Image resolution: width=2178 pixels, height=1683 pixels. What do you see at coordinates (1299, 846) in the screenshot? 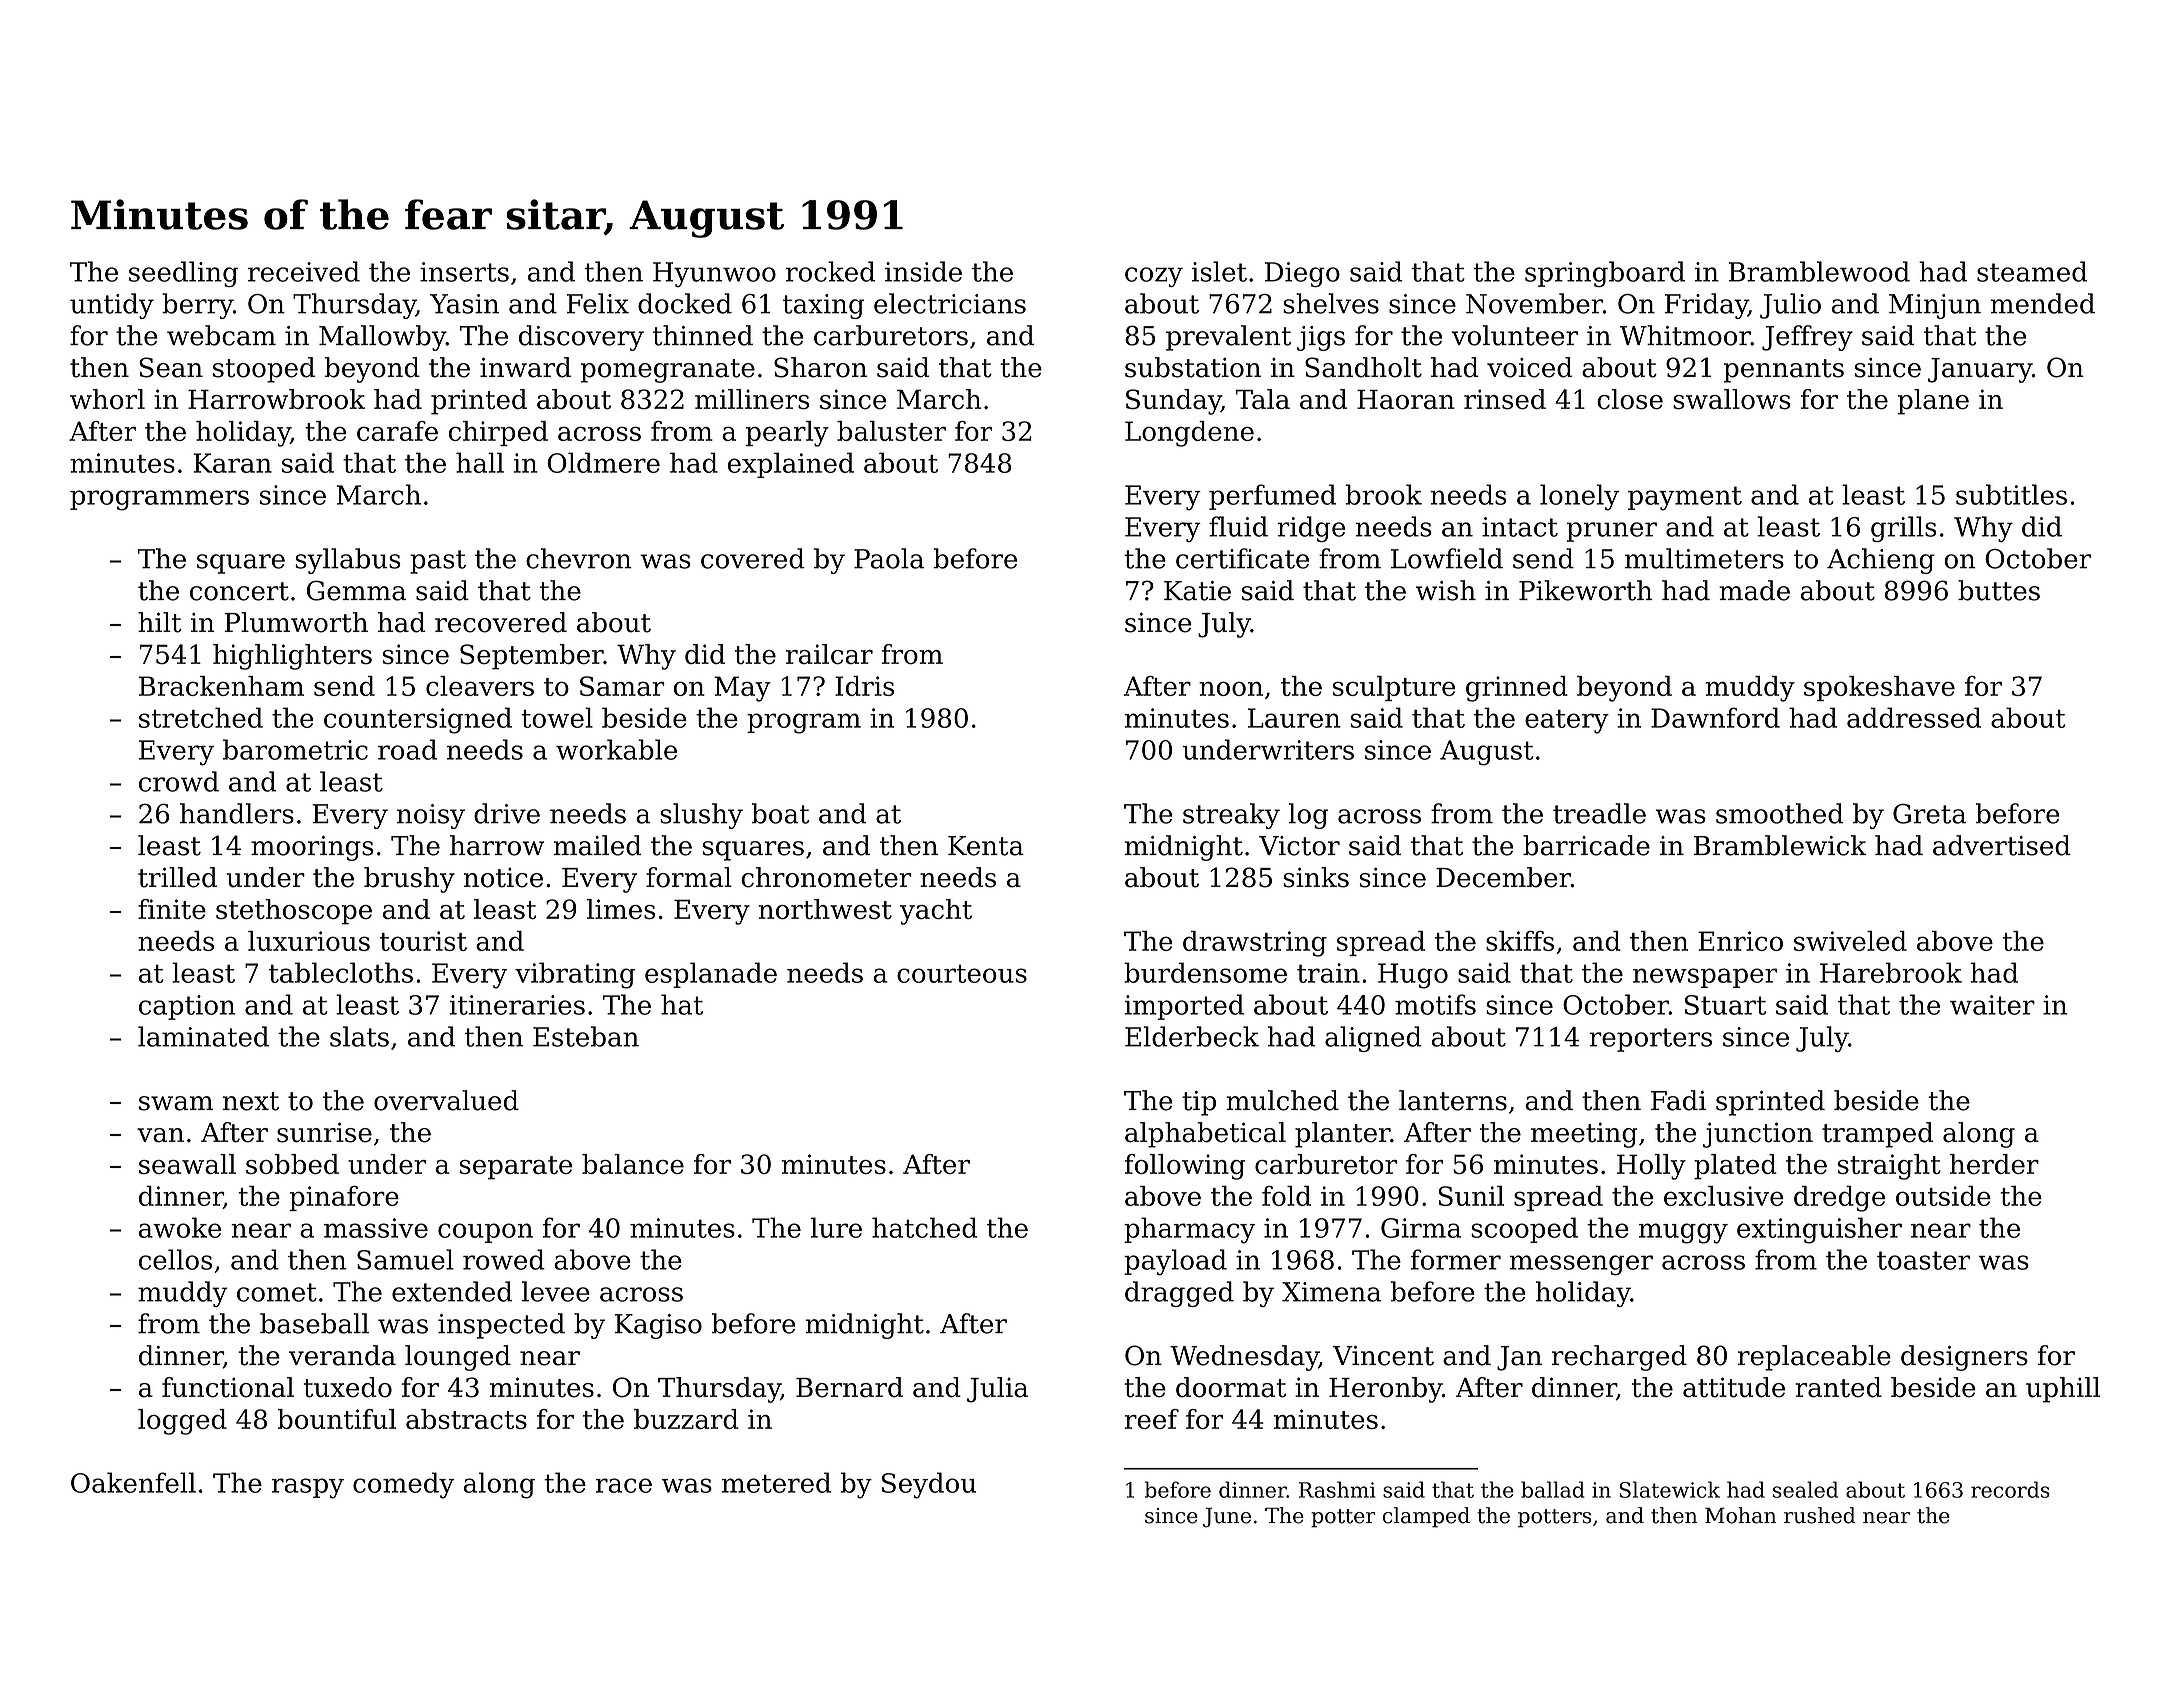
I see `Victor` at bounding box center [1299, 846].
